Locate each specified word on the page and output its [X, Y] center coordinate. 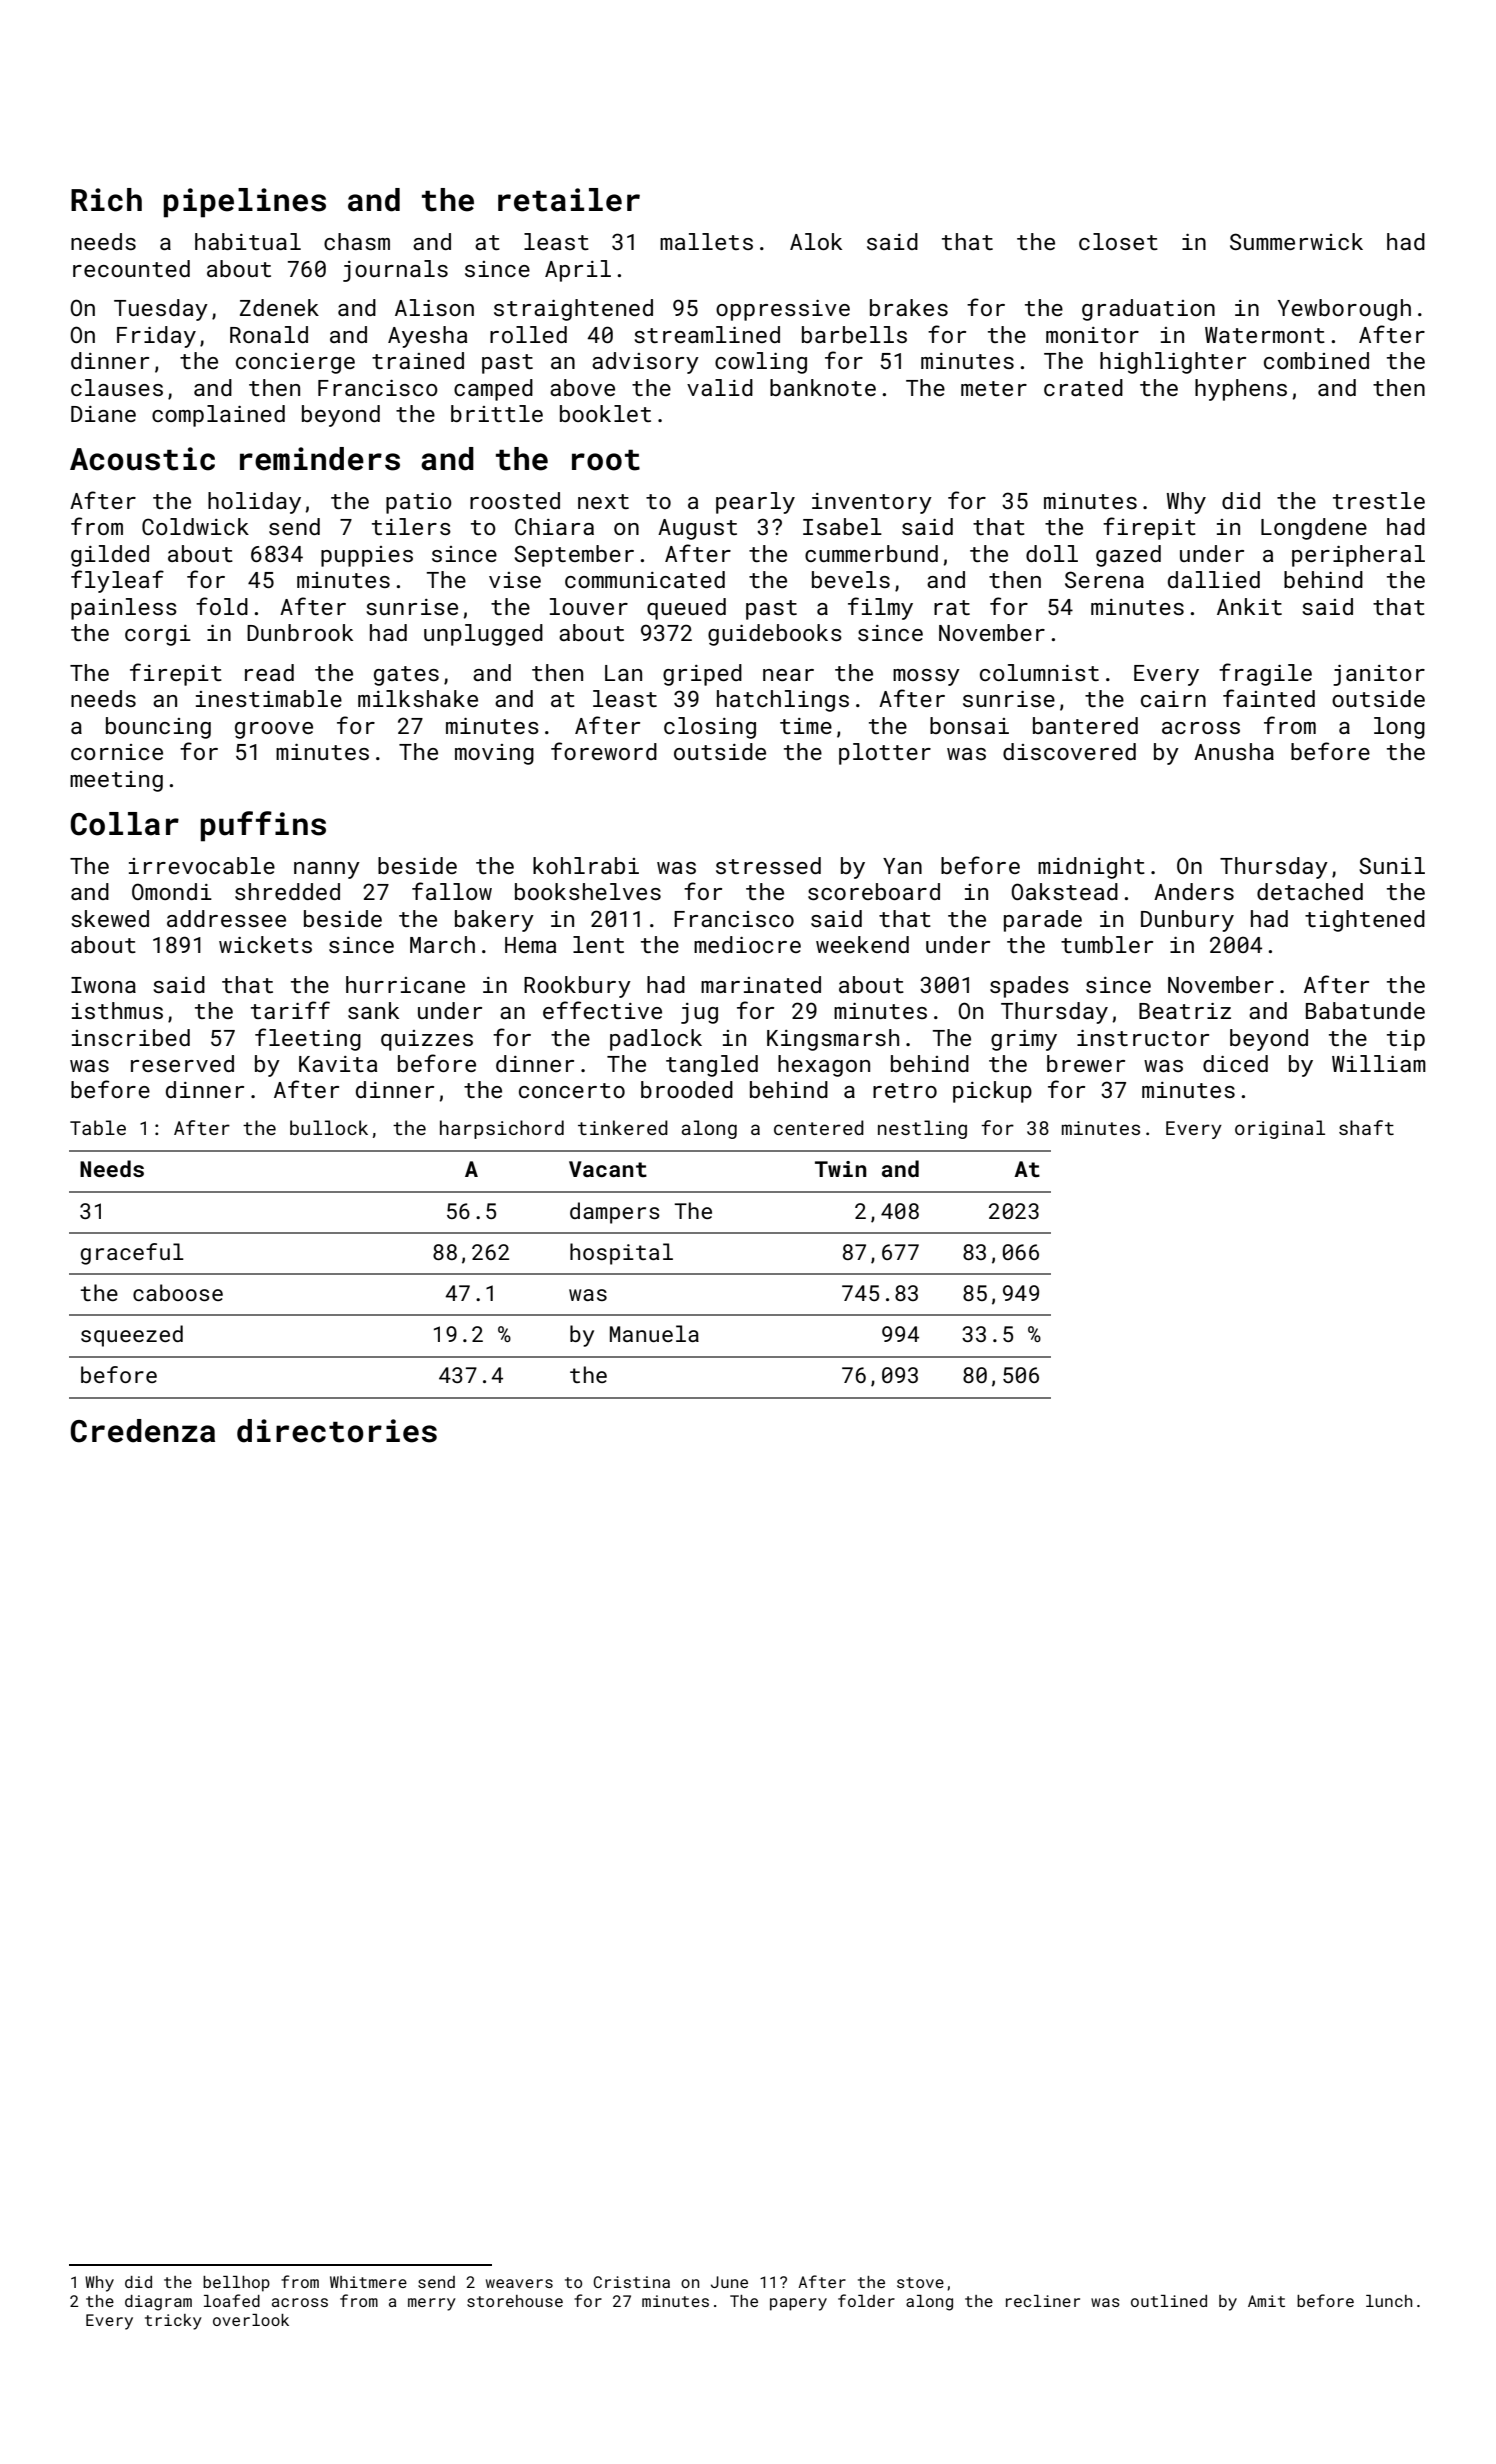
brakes [909, 307]
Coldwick [195, 526]
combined [1316, 360]
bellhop [236, 2284]
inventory [872, 503]
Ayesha [427, 337]
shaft [1366, 1127]
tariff [290, 1010]
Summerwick [1296, 241]
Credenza [143, 1431]
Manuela [654, 1333]
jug [699, 1013]
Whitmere [368, 2282]
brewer [1086, 1063]
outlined [1169, 2301]
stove [920, 2282]
